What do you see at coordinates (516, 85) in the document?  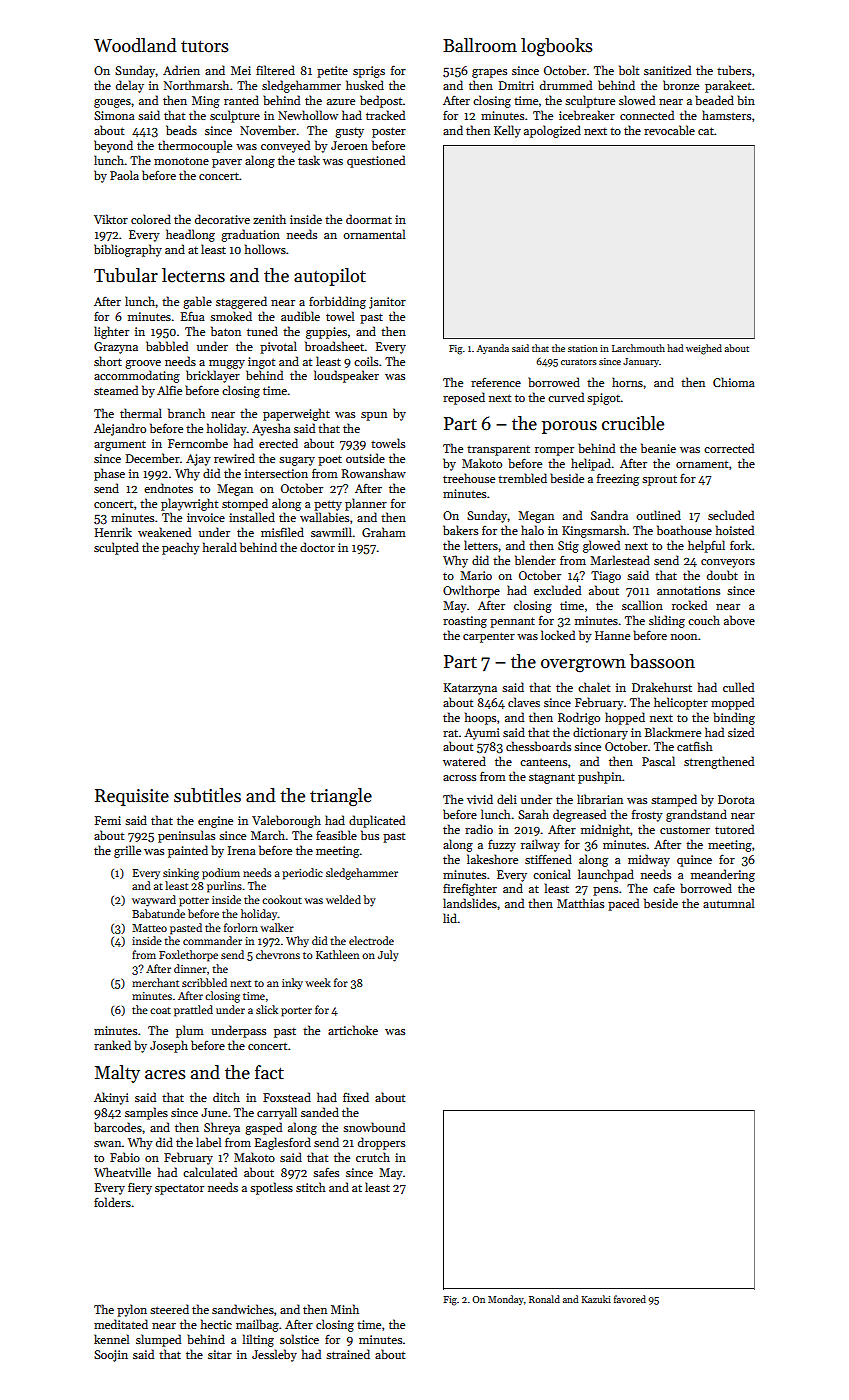 I see `Dmitri` at bounding box center [516, 85].
